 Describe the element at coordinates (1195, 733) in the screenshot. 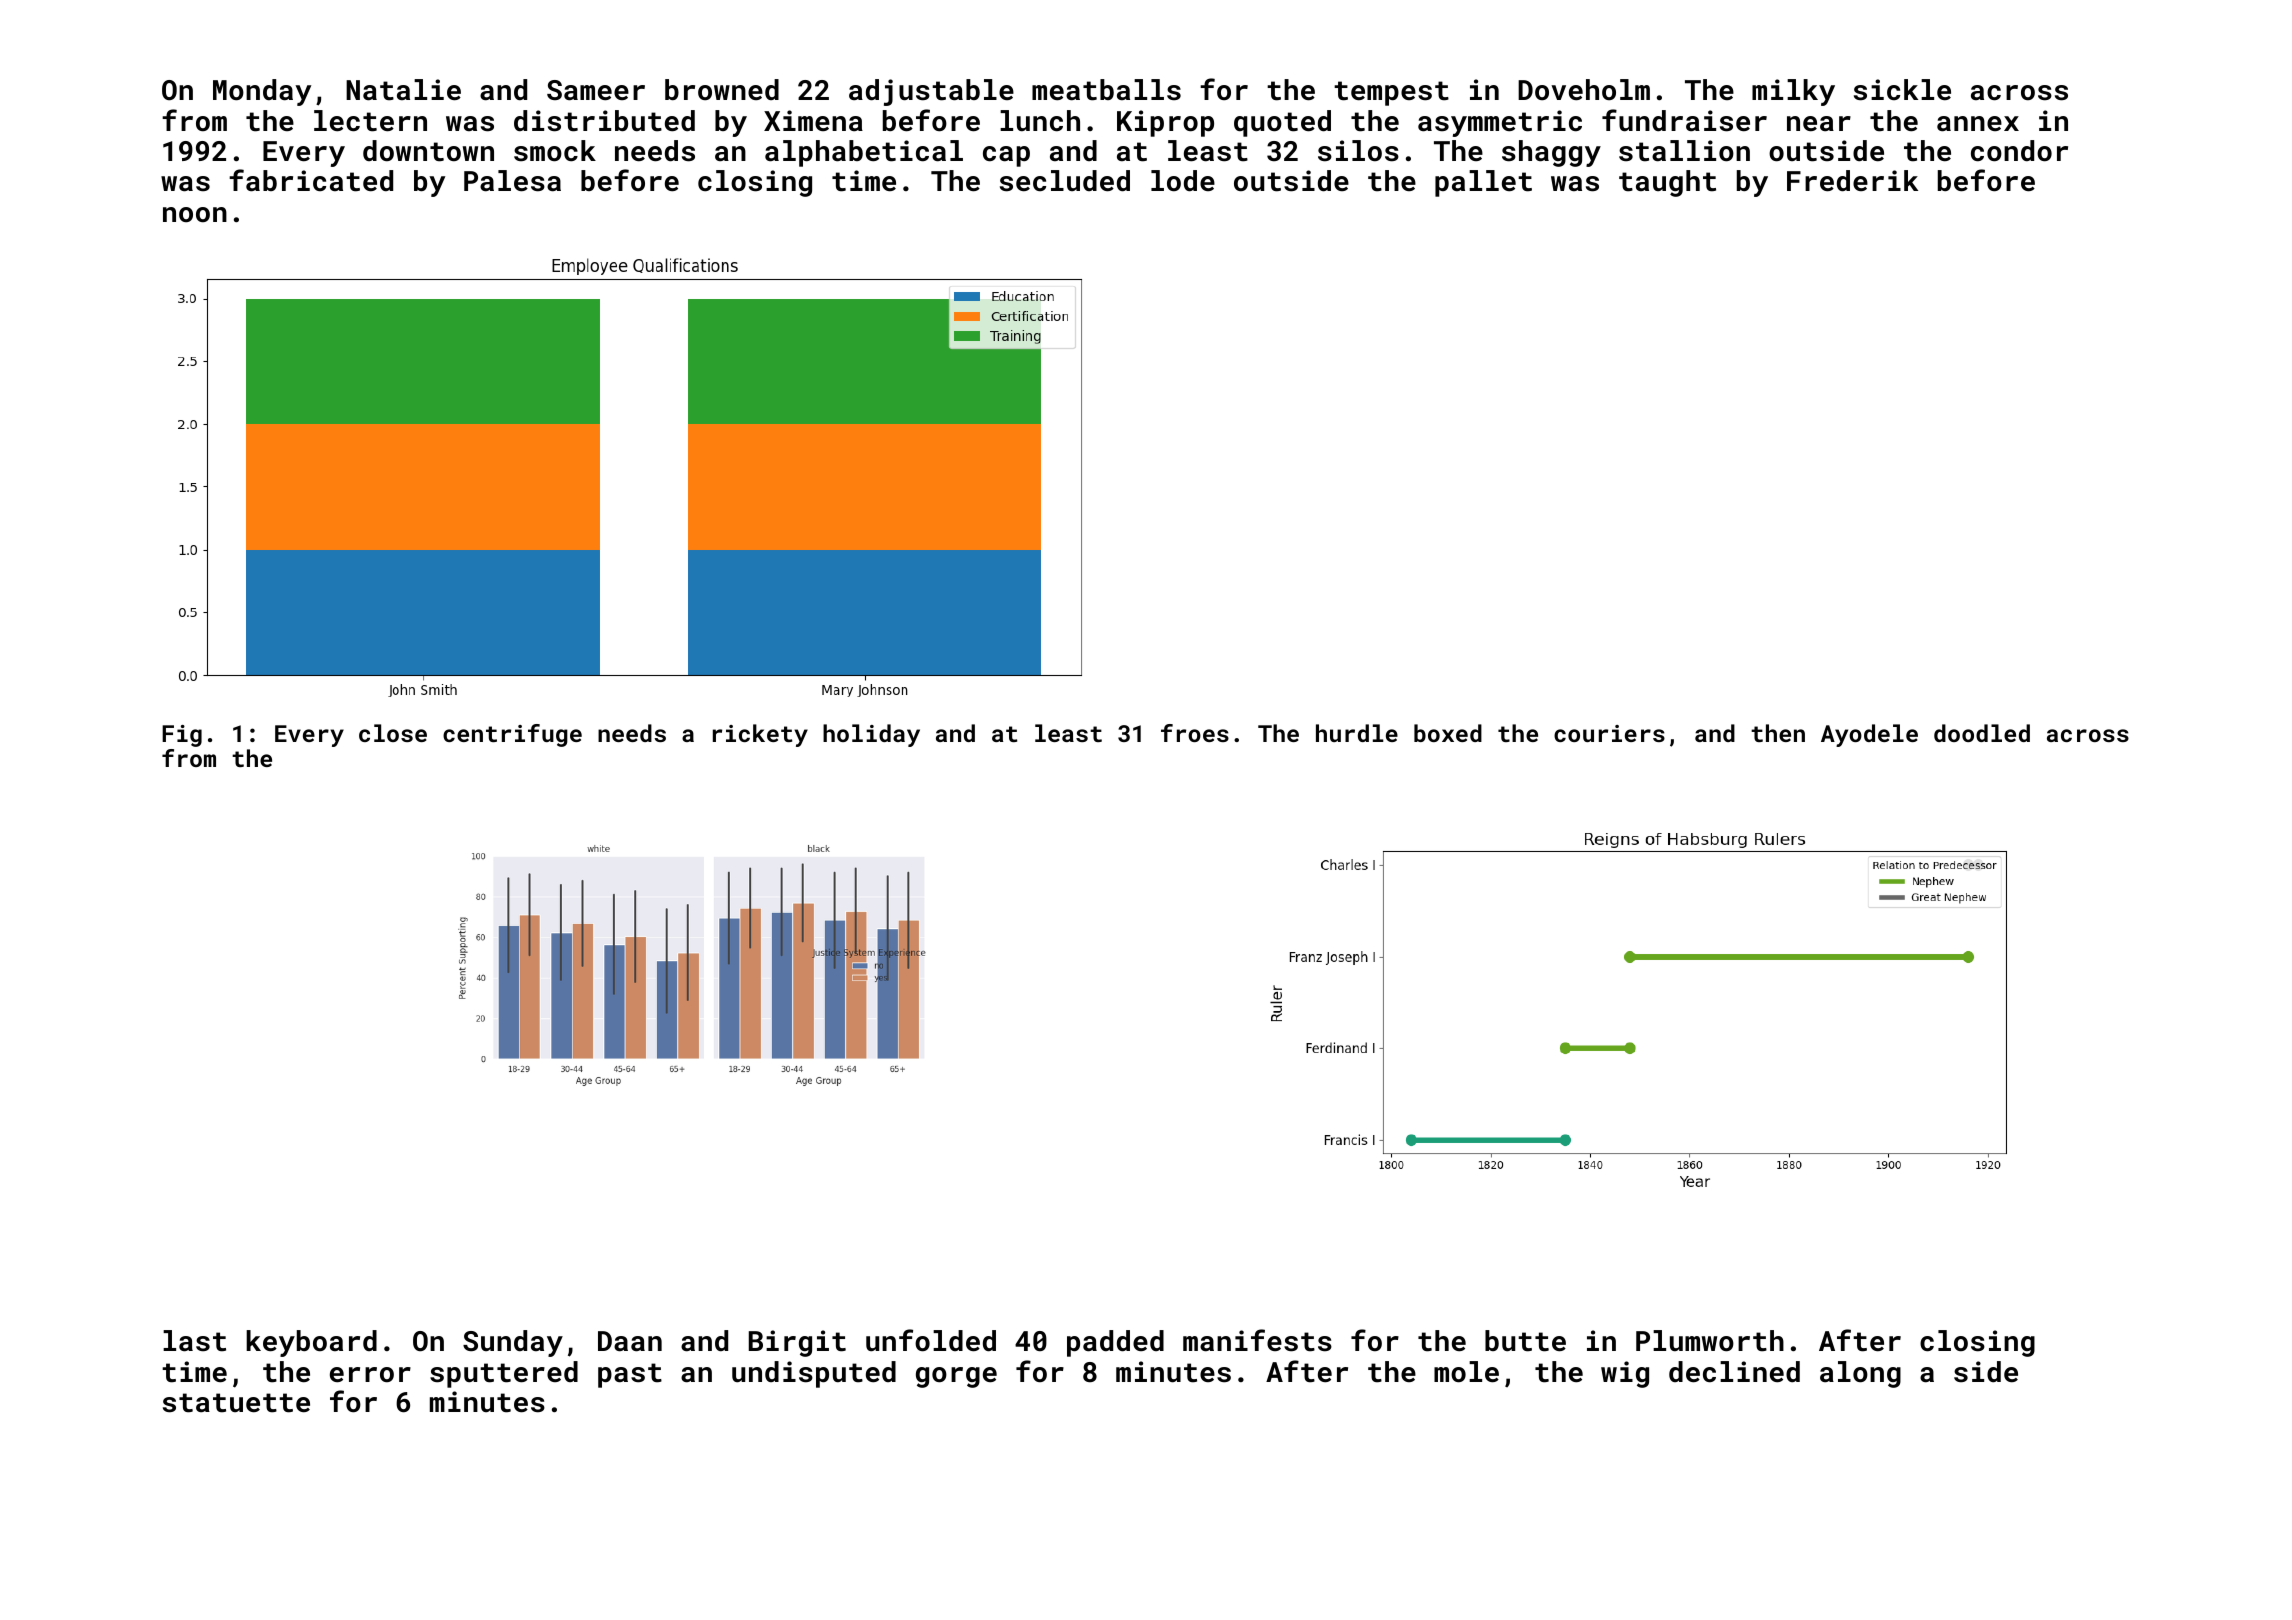

I see `froes` at that location.
